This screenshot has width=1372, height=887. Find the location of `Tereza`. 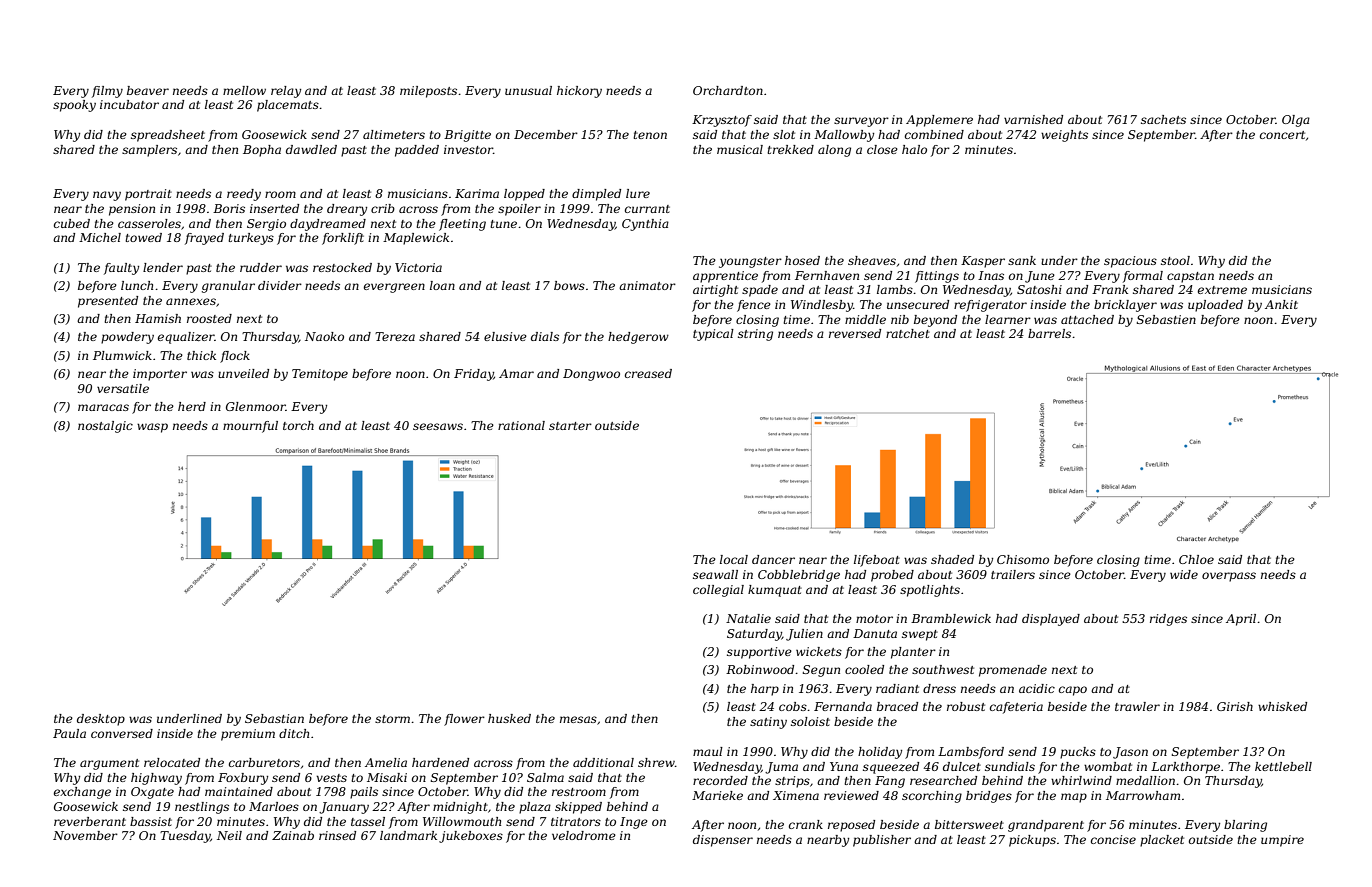

Tereza is located at coordinates (395, 336).
